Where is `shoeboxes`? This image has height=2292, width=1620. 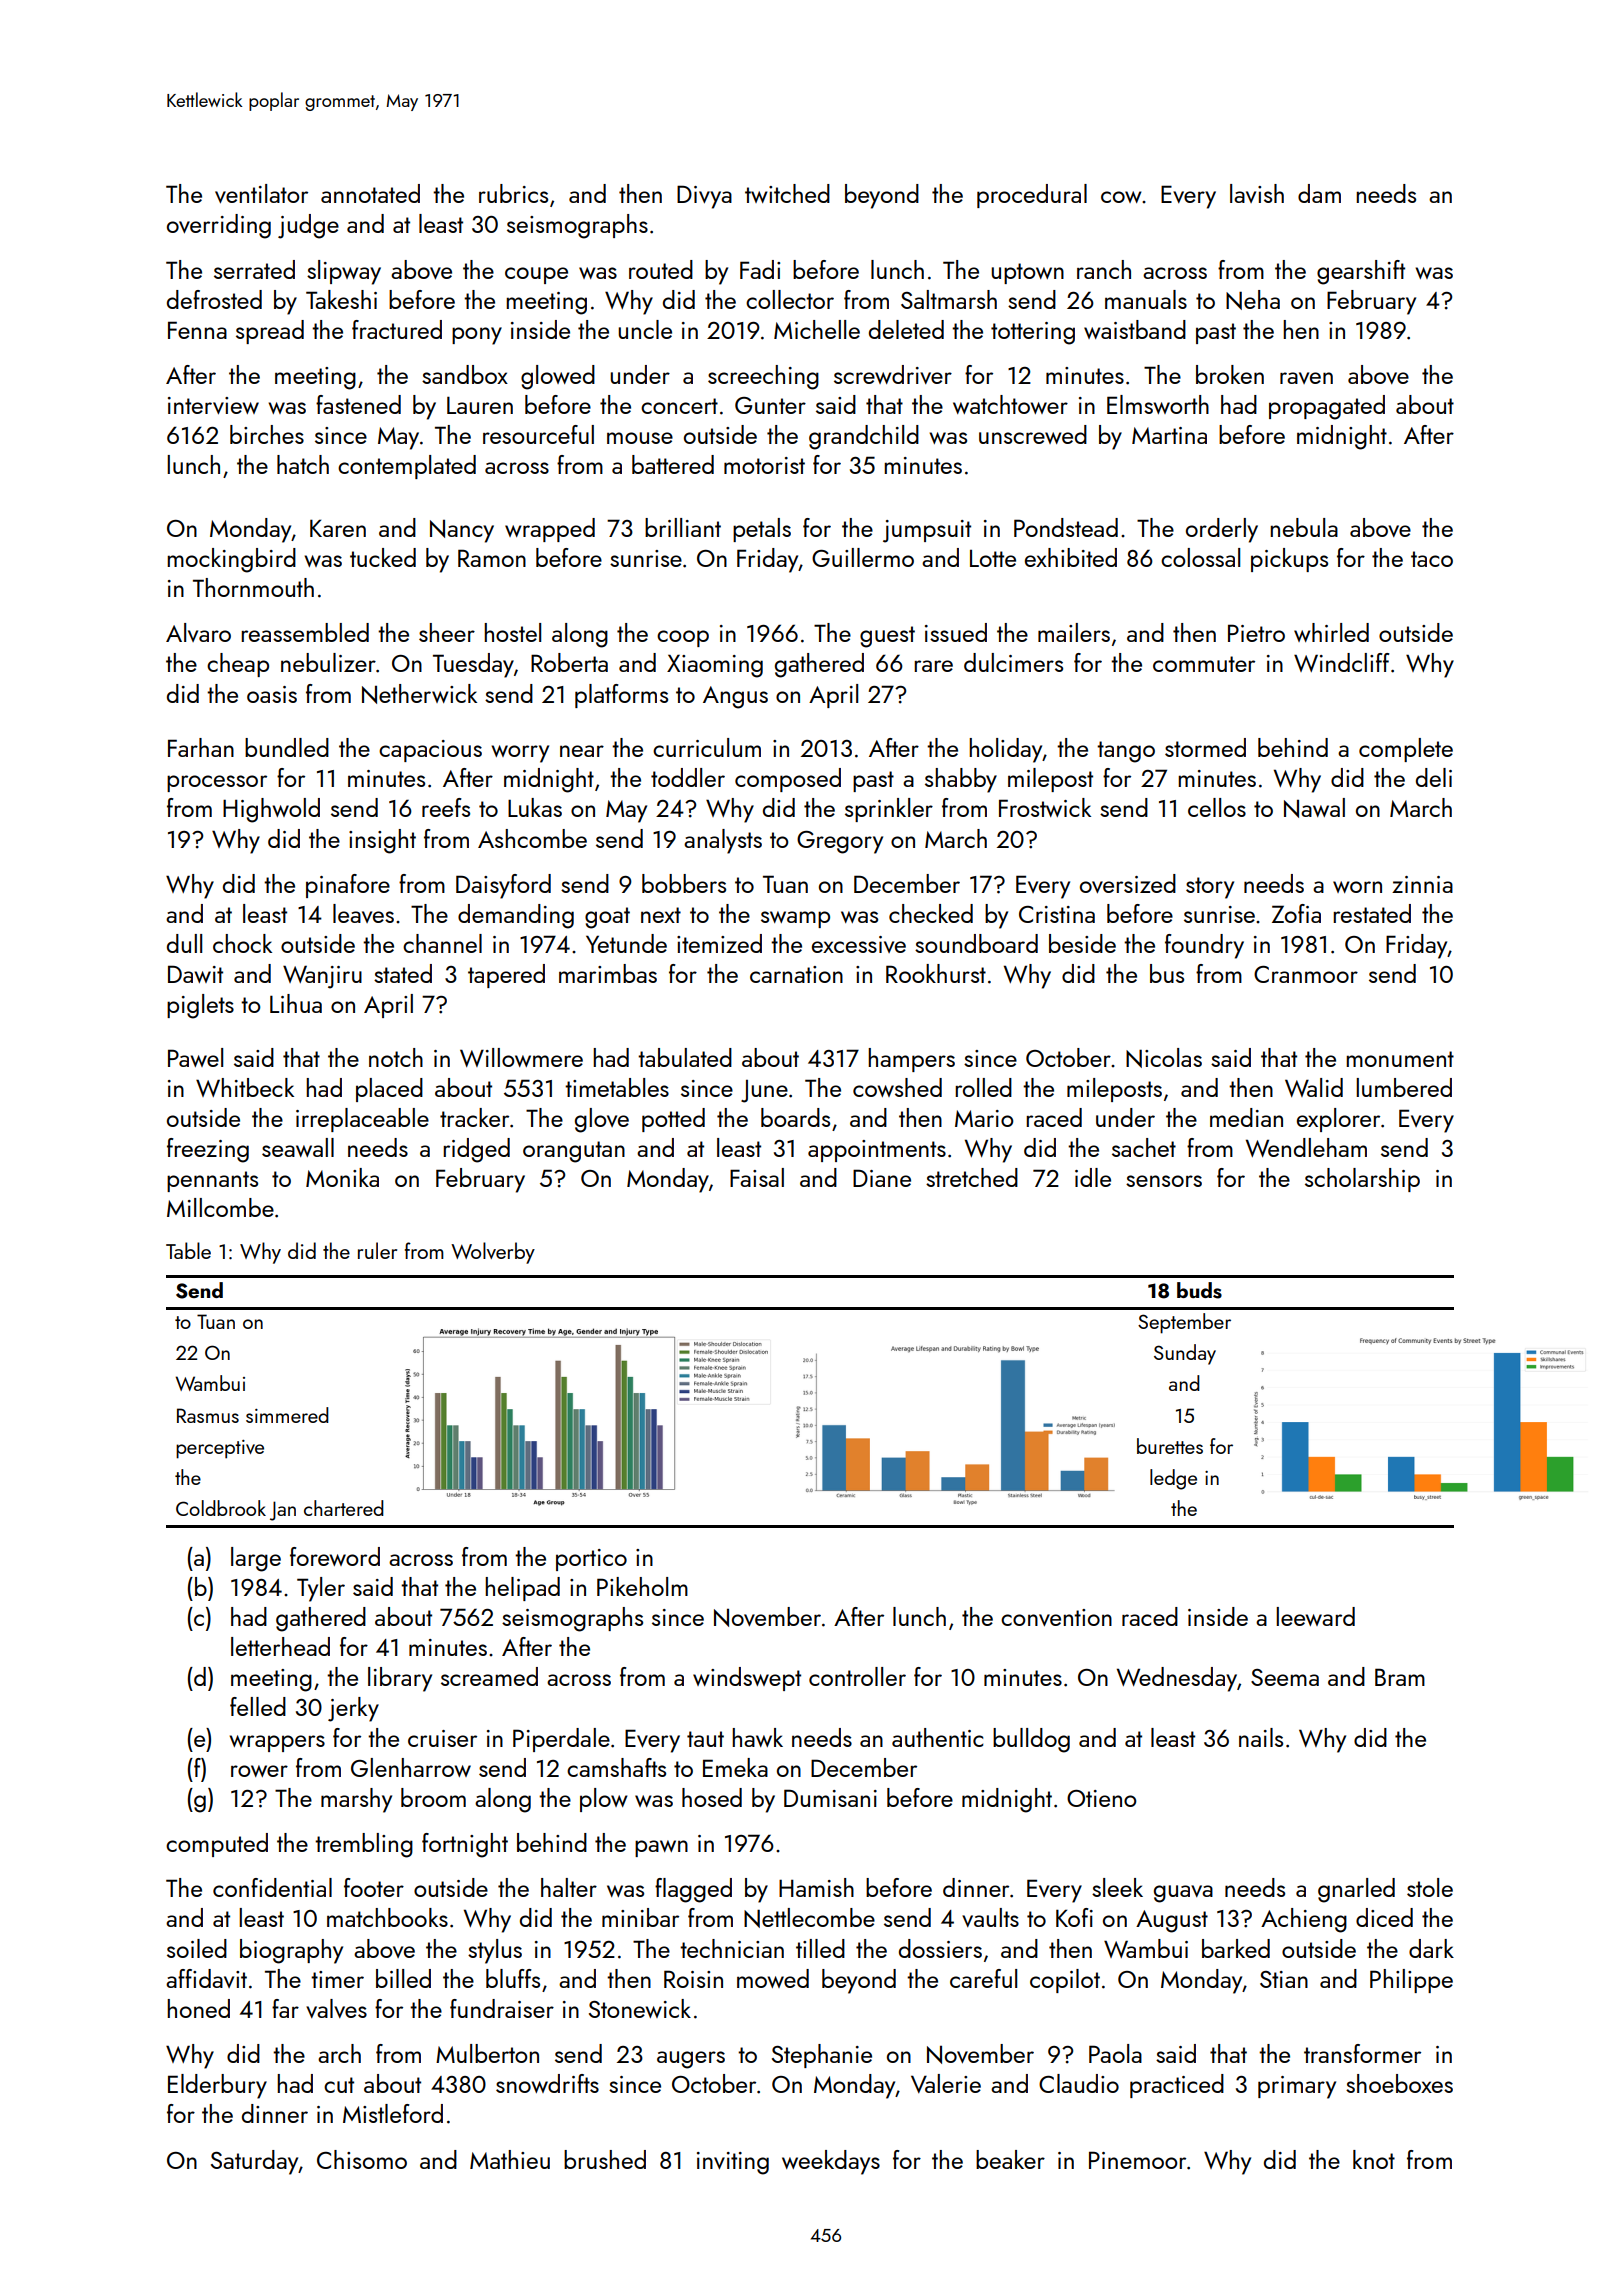
shoeboxes is located at coordinates (1399, 2083).
